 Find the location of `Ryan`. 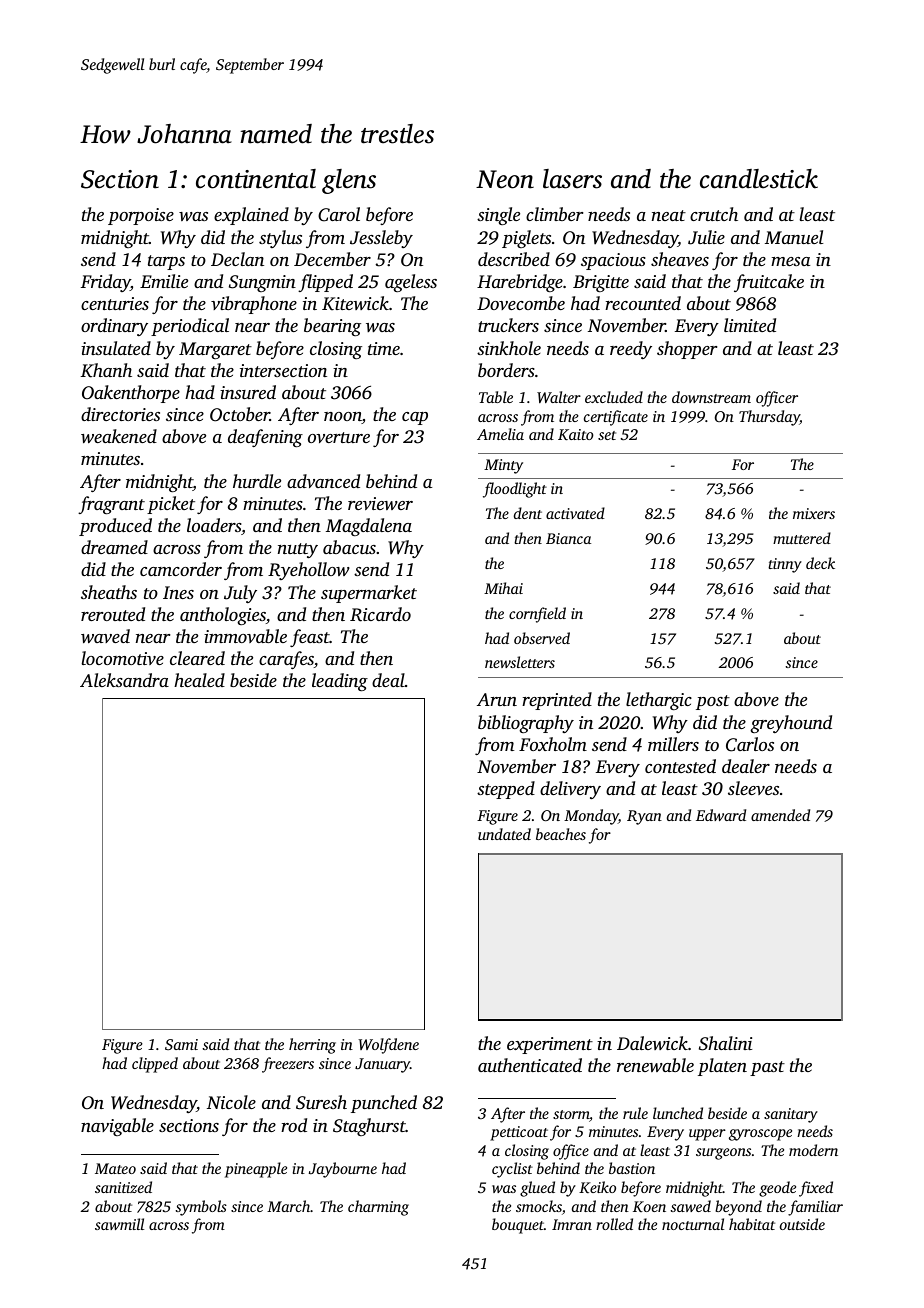

Ryan is located at coordinates (644, 817).
